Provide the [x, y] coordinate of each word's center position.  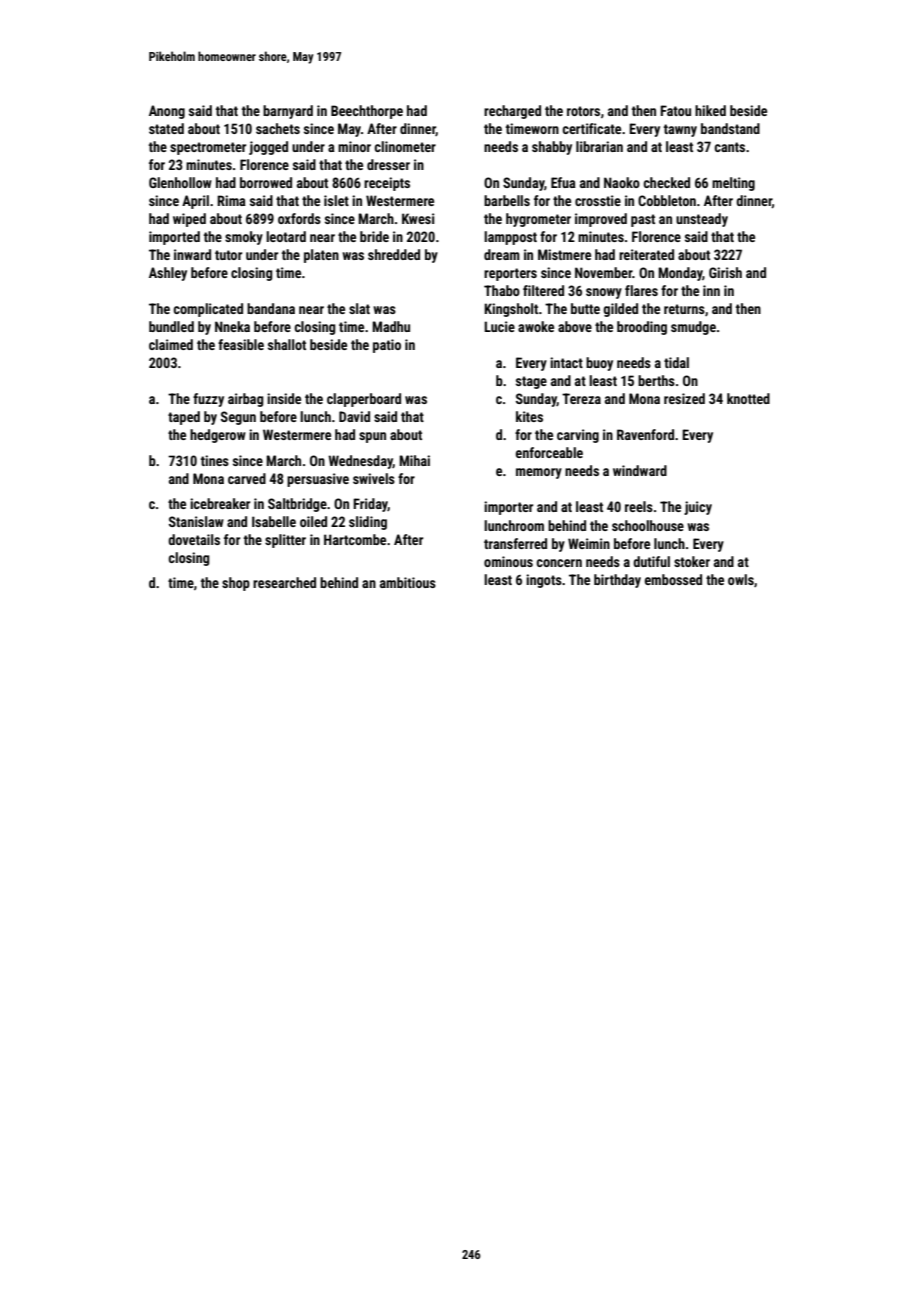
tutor [228, 255]
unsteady [702, 220]
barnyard [288, 112]
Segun [238, 418]
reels [639, 506]
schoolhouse [648, 525]
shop [236, 584]
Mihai [414, 460]
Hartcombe [355, 539]
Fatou [675, 110]
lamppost [510, 238]
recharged [512, 112]
